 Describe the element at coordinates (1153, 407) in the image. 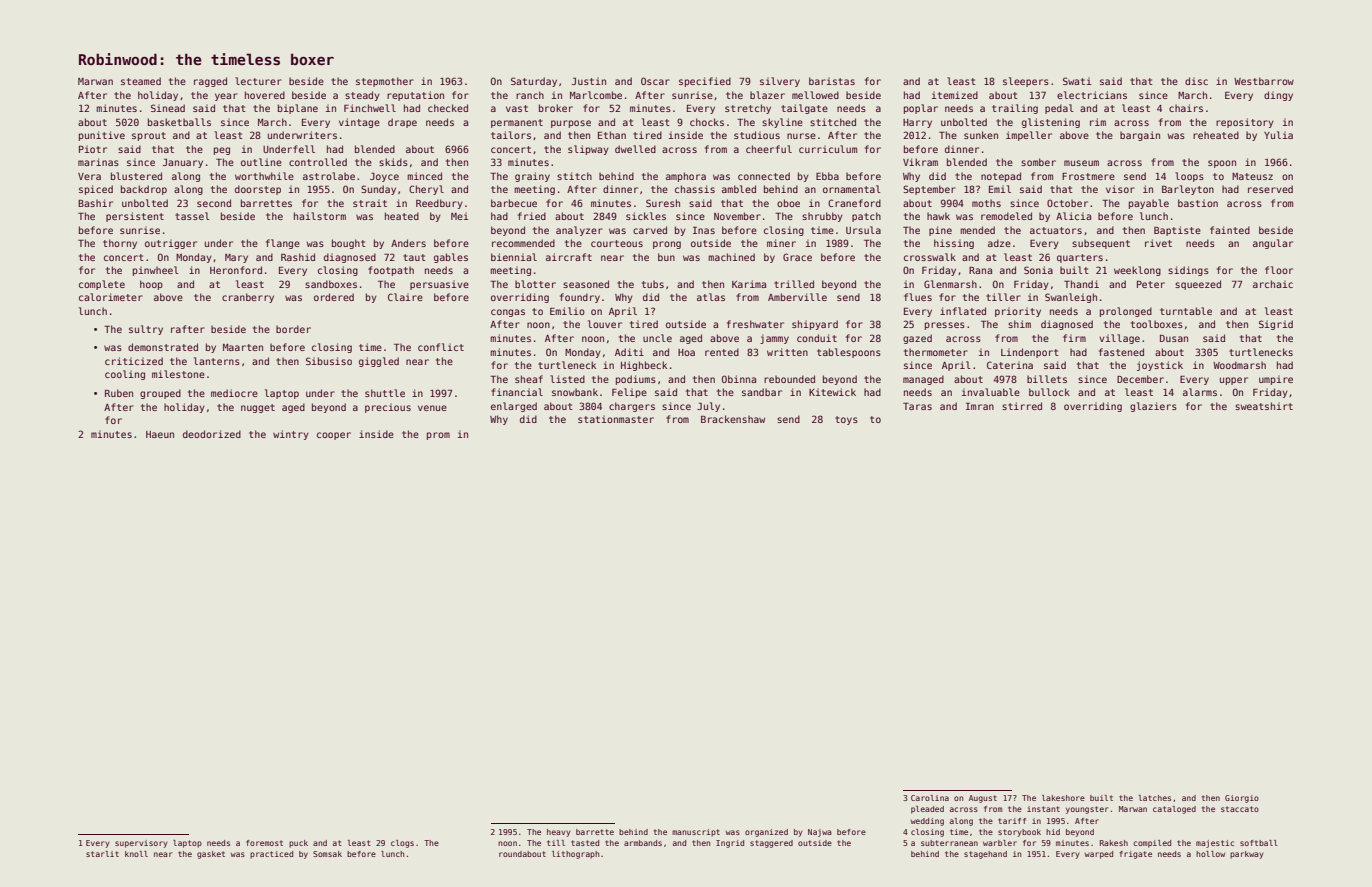

I see `glaziers` at that location.
